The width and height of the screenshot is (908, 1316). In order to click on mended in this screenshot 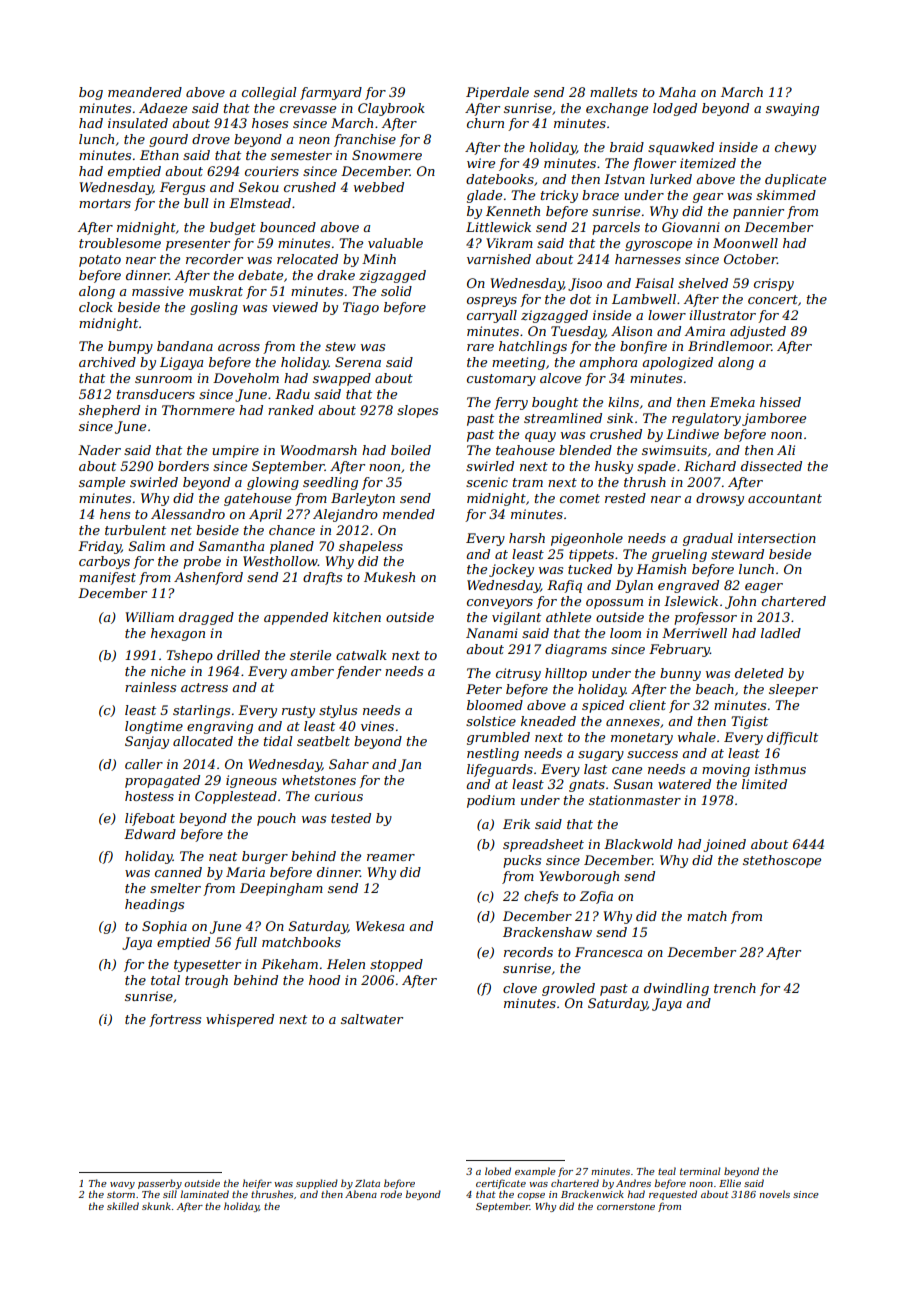, I will do `click(409, 514)`.
